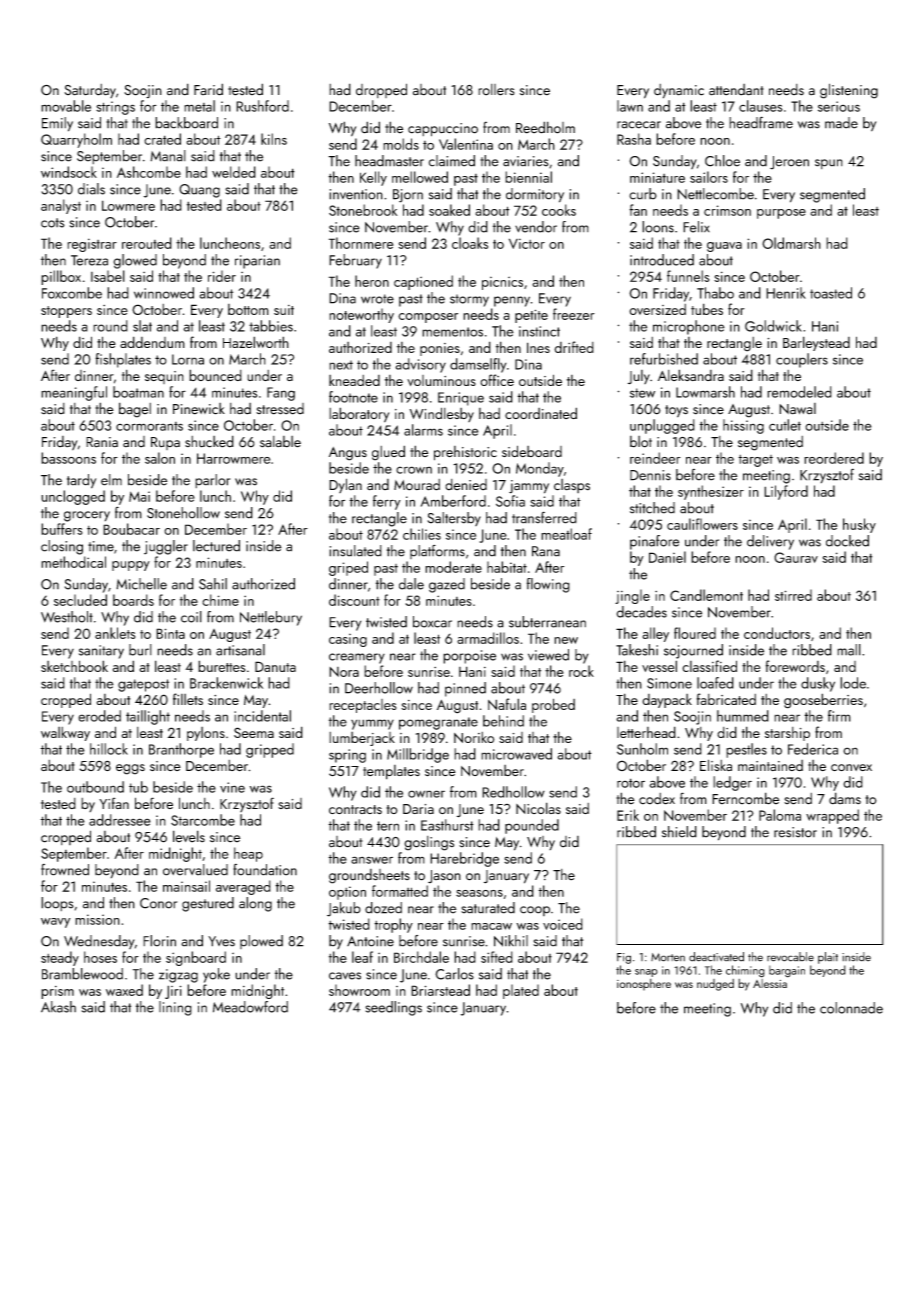  Describe the element at coordinates (849, 91) in the screenshot. I see `glistening` at that location.
